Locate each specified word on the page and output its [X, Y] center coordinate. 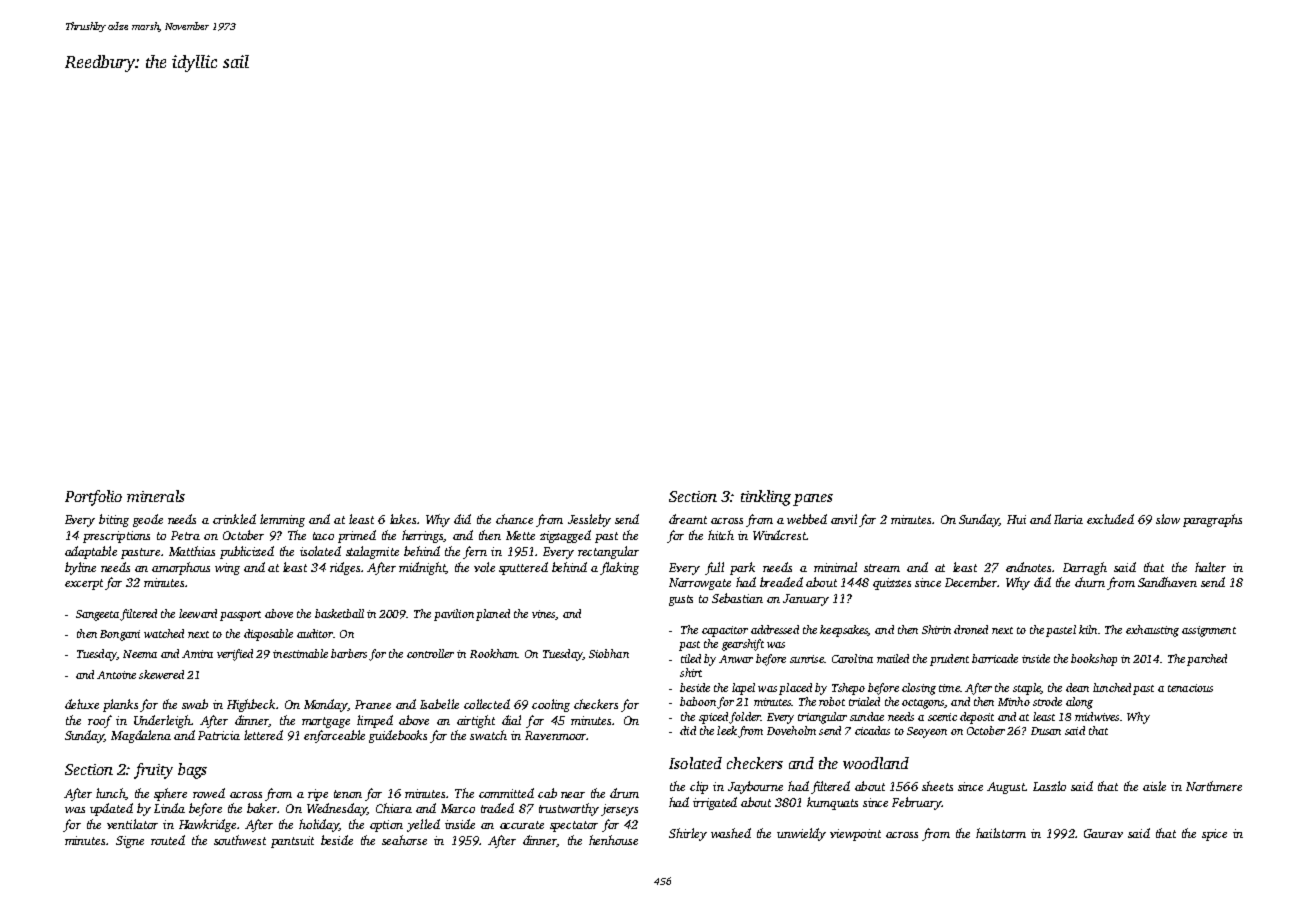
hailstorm [1001, 833]
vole [484, 567]
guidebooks [398, 736]
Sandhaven [1167, 582]
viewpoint [855, 835]
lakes [403, 519]
